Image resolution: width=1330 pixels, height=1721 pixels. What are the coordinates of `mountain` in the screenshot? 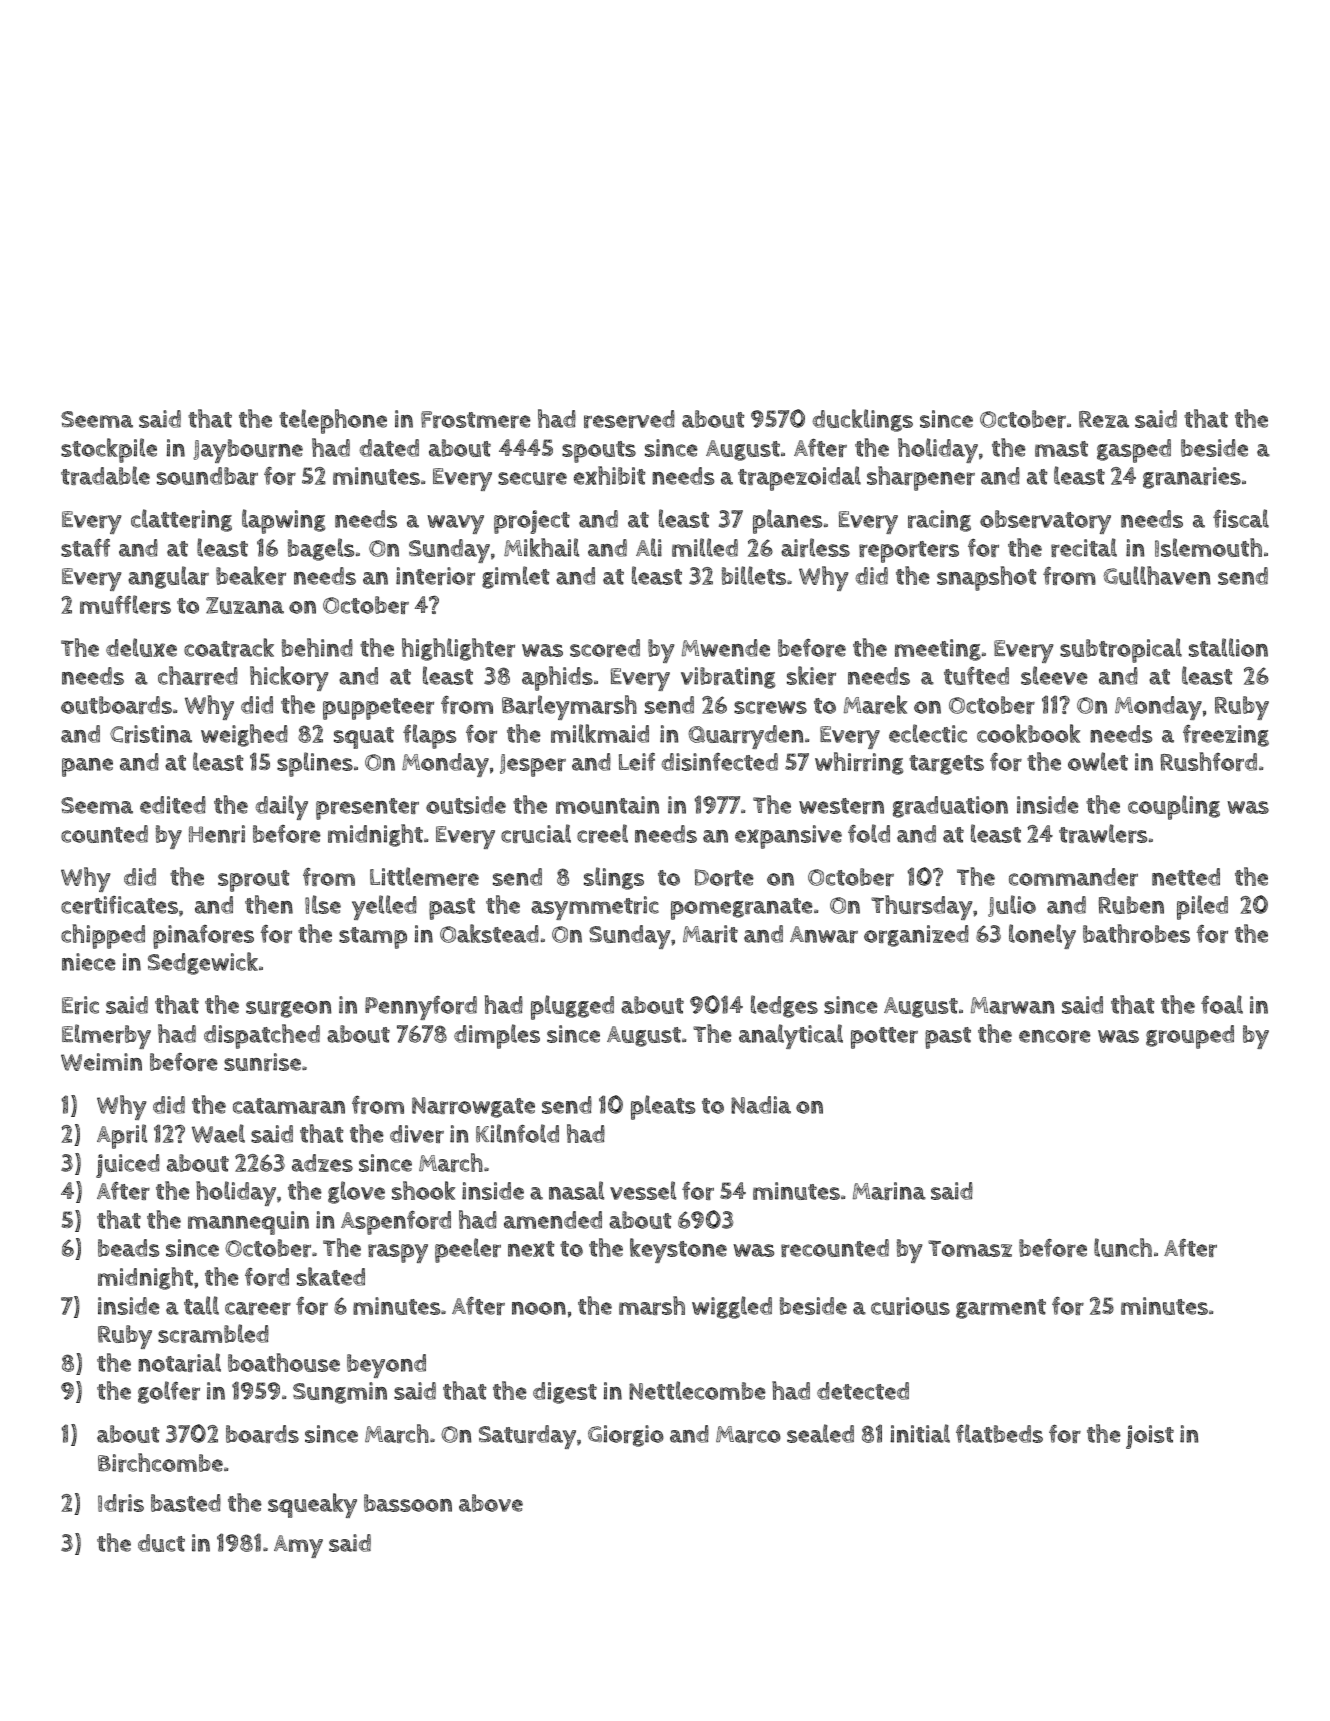 It's located at (607, 805).
